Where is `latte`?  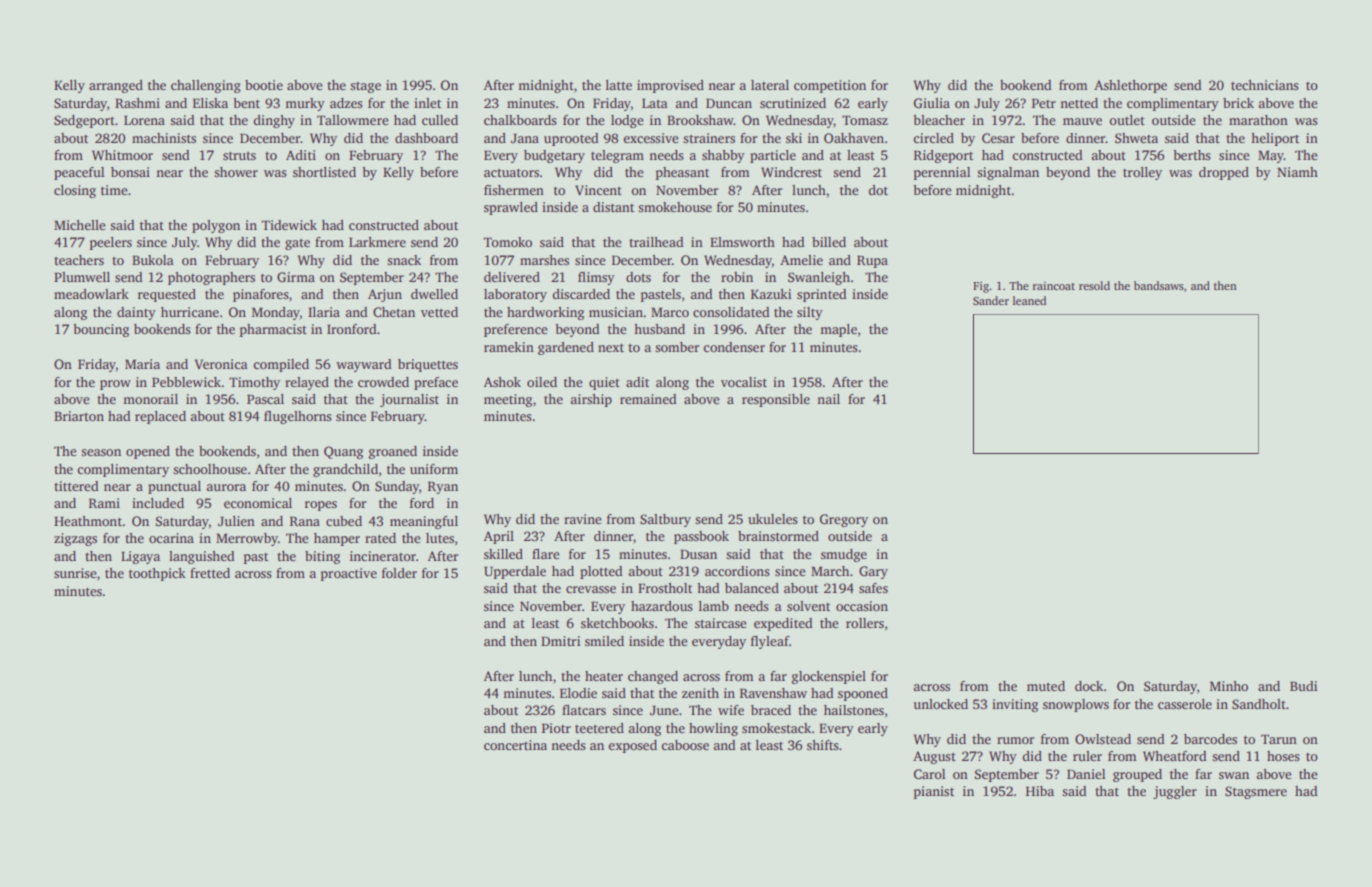
latte is located at coordinates (619, 85).
